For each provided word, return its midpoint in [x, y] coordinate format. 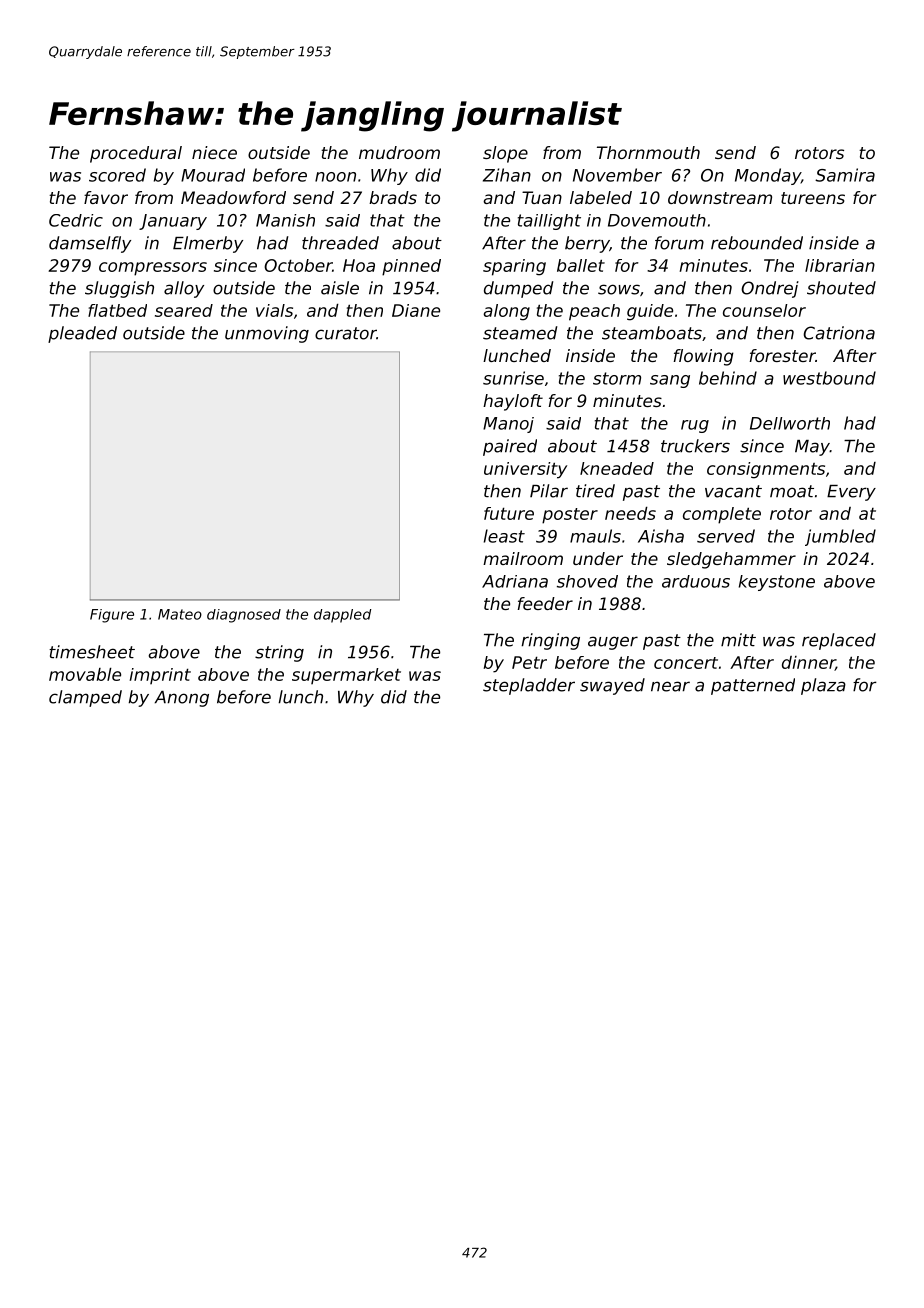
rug [695, 426]
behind [728, 378]
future [509, 513]
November [617, 175]
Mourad [213, 175]
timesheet [92, 652]
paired [510, 447]
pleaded [82, 334]
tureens [813, 198]
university [525, 470]
